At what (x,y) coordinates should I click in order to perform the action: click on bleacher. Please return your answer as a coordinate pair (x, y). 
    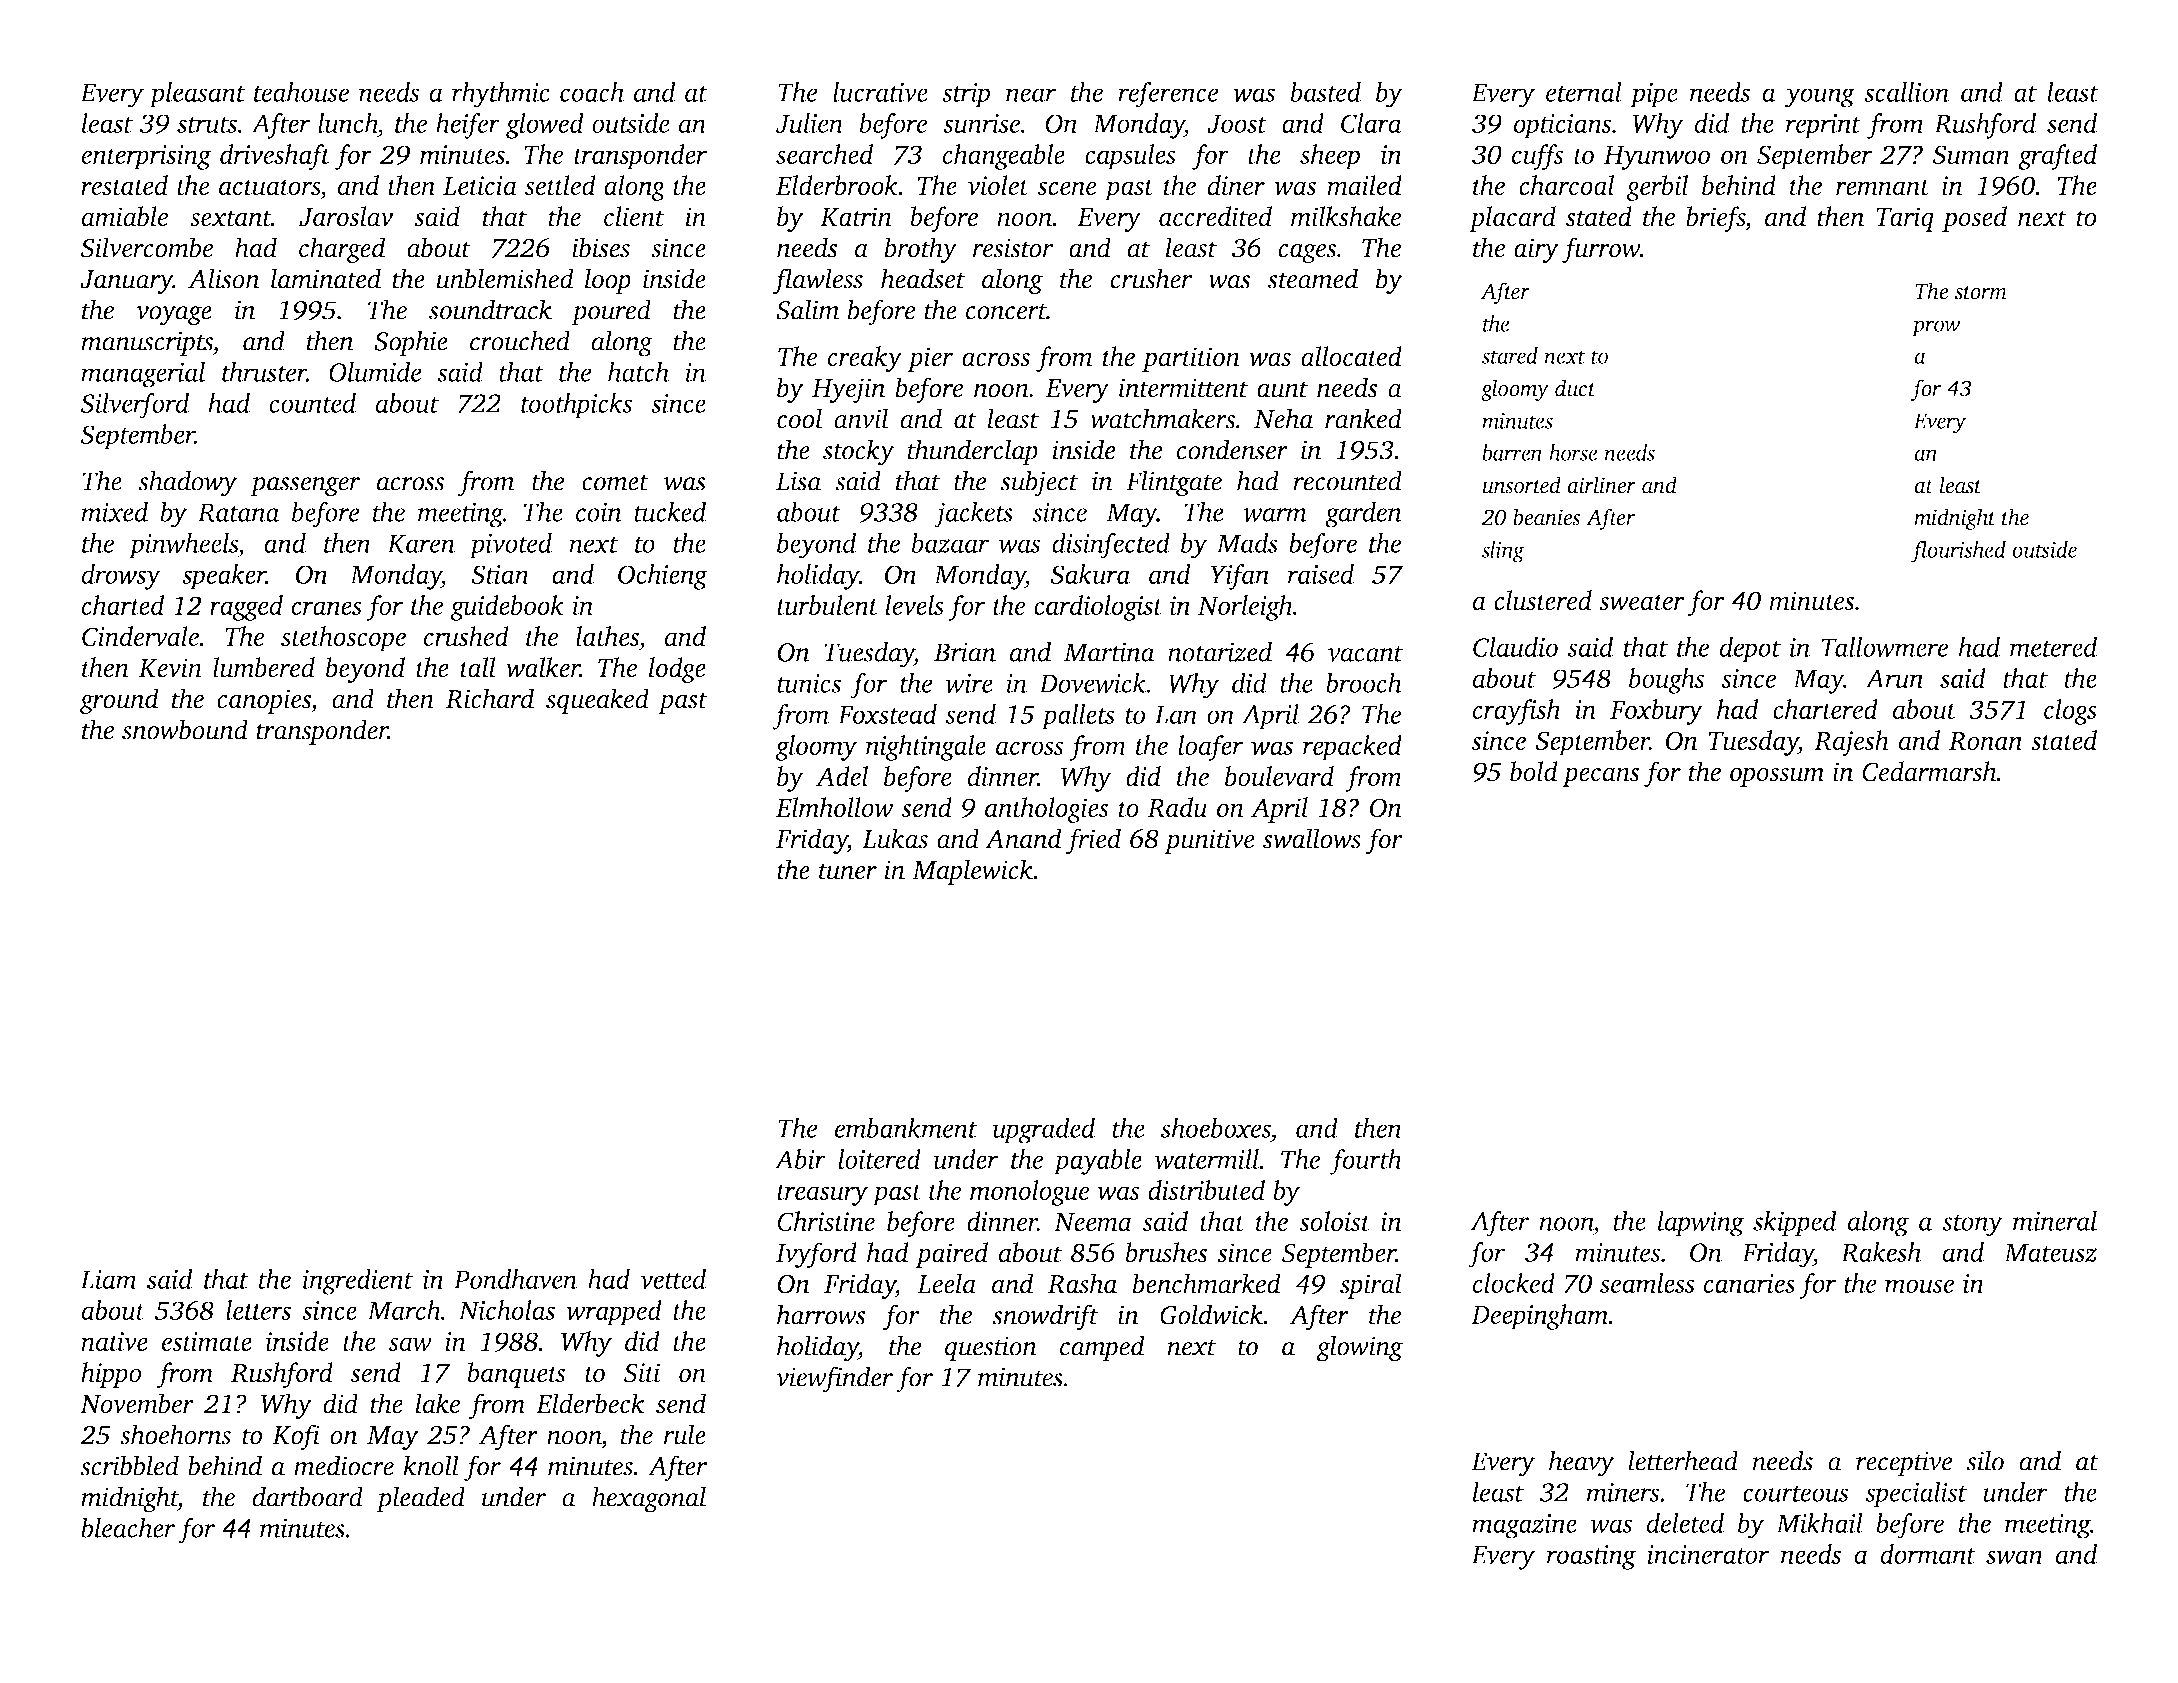
    Looking at the image, I should click on (128, 1527).
